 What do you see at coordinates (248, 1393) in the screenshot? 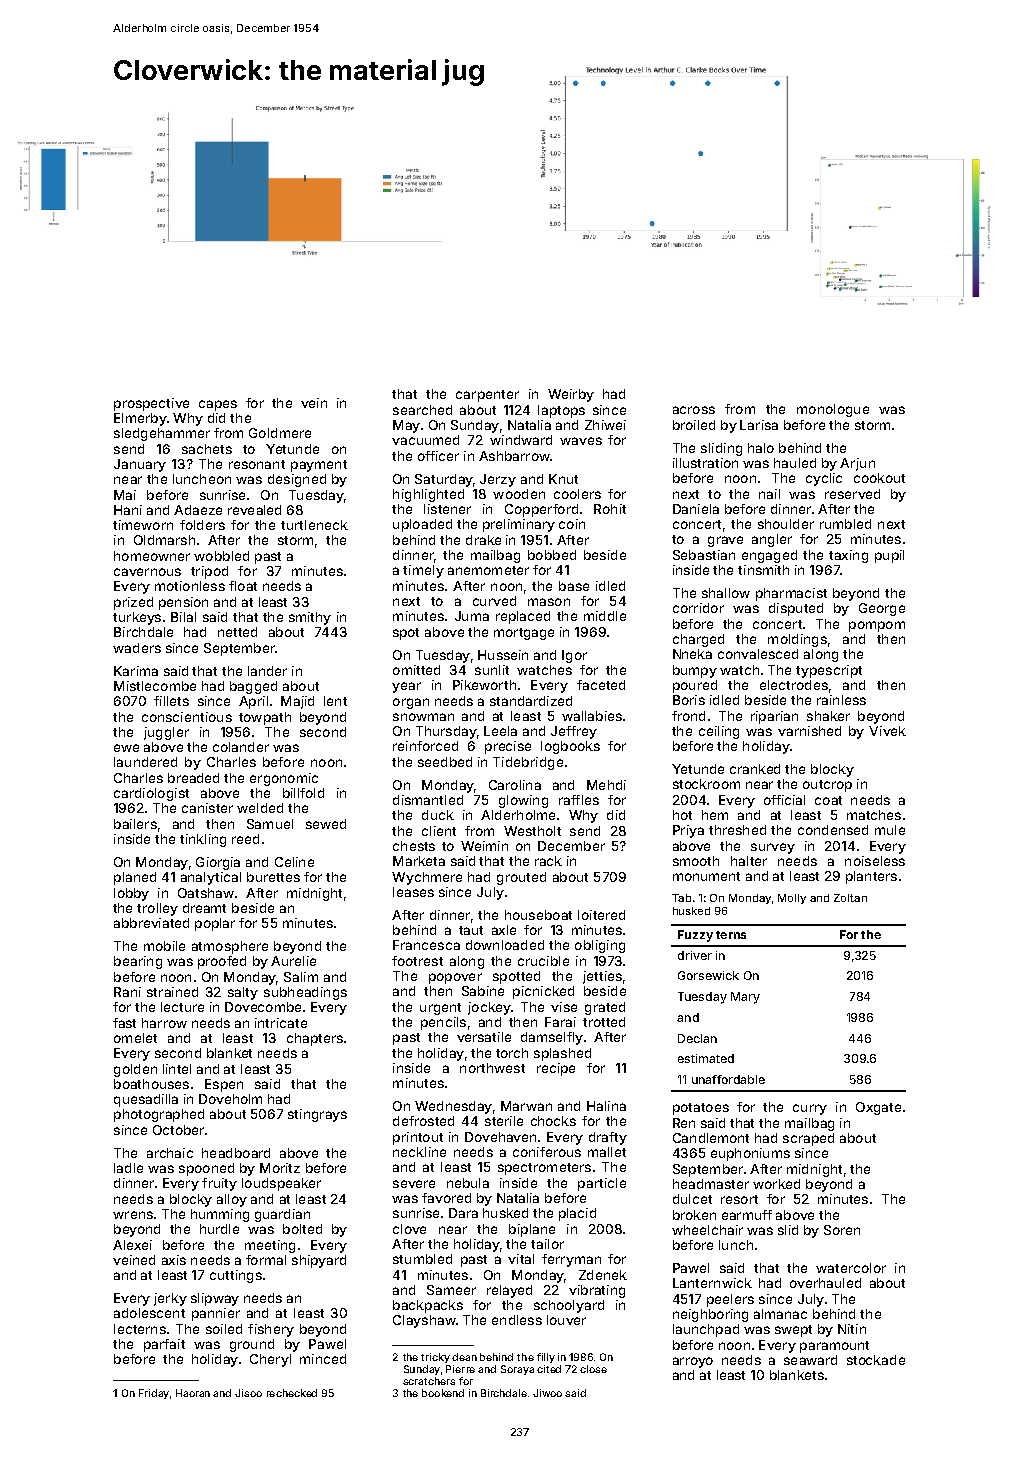
I see `Jisoo` at bounding box center [248, 1393].
